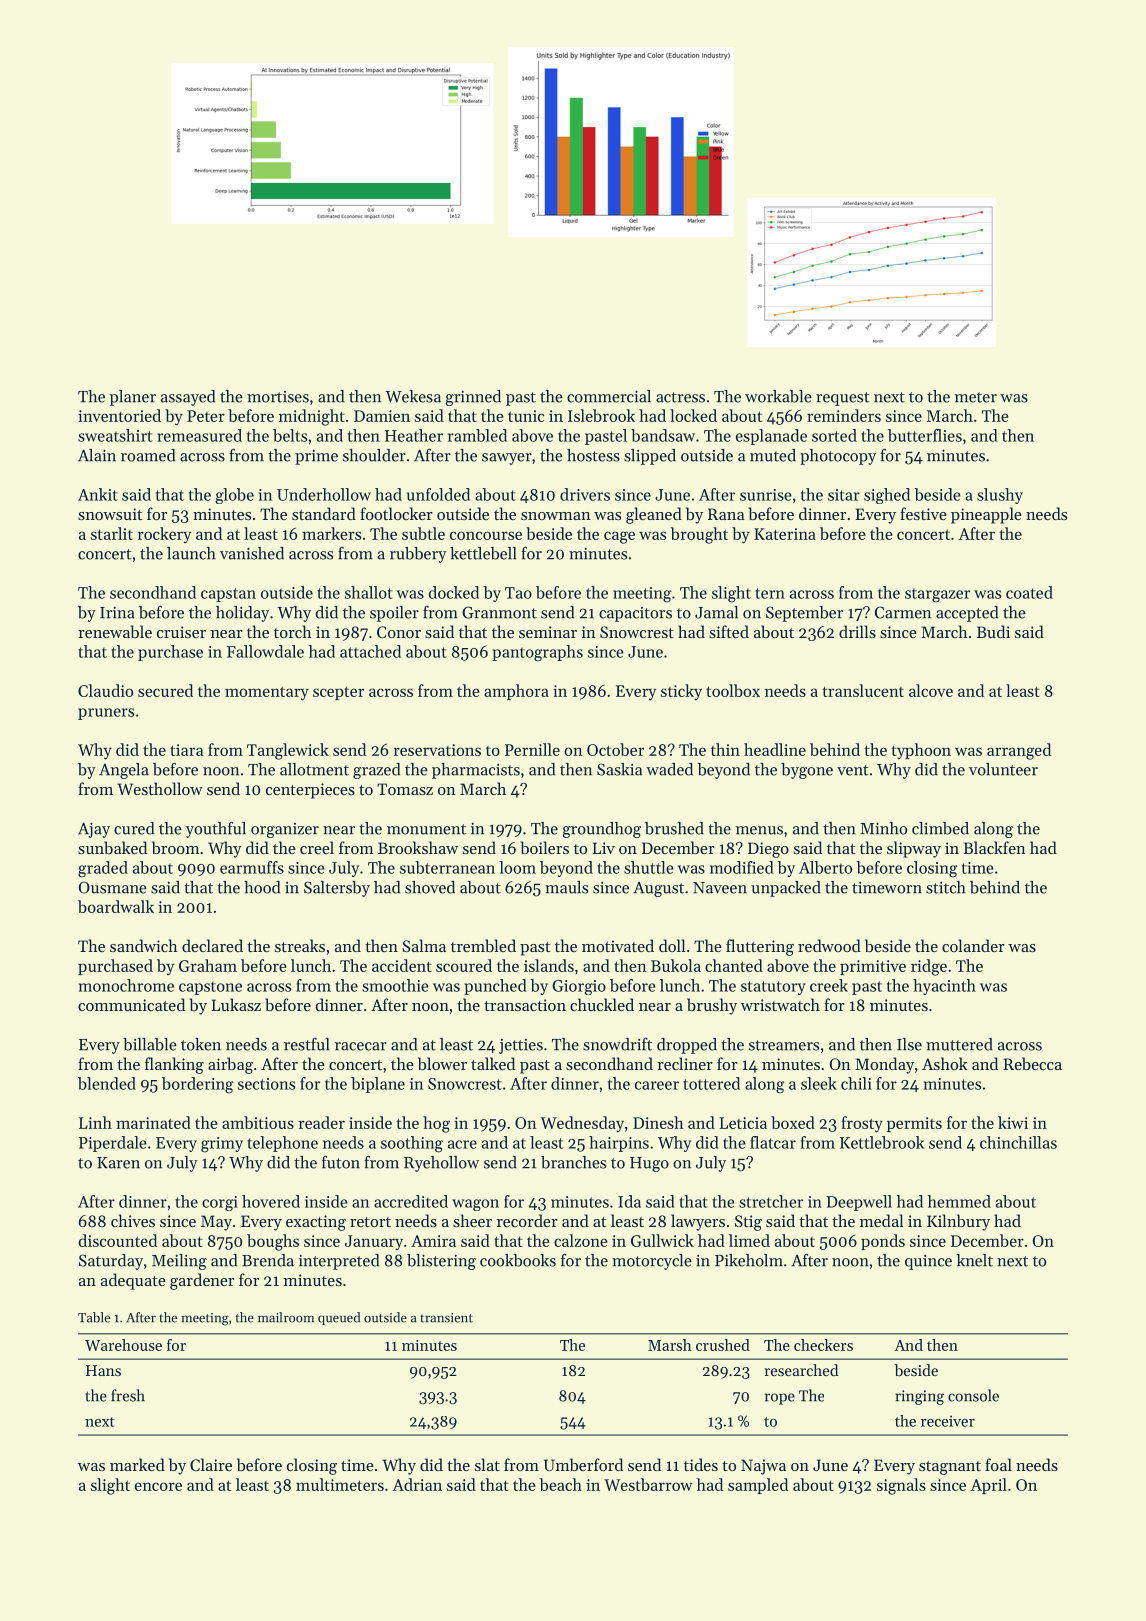  I want to click on Blackfen, so click(994, 847).
